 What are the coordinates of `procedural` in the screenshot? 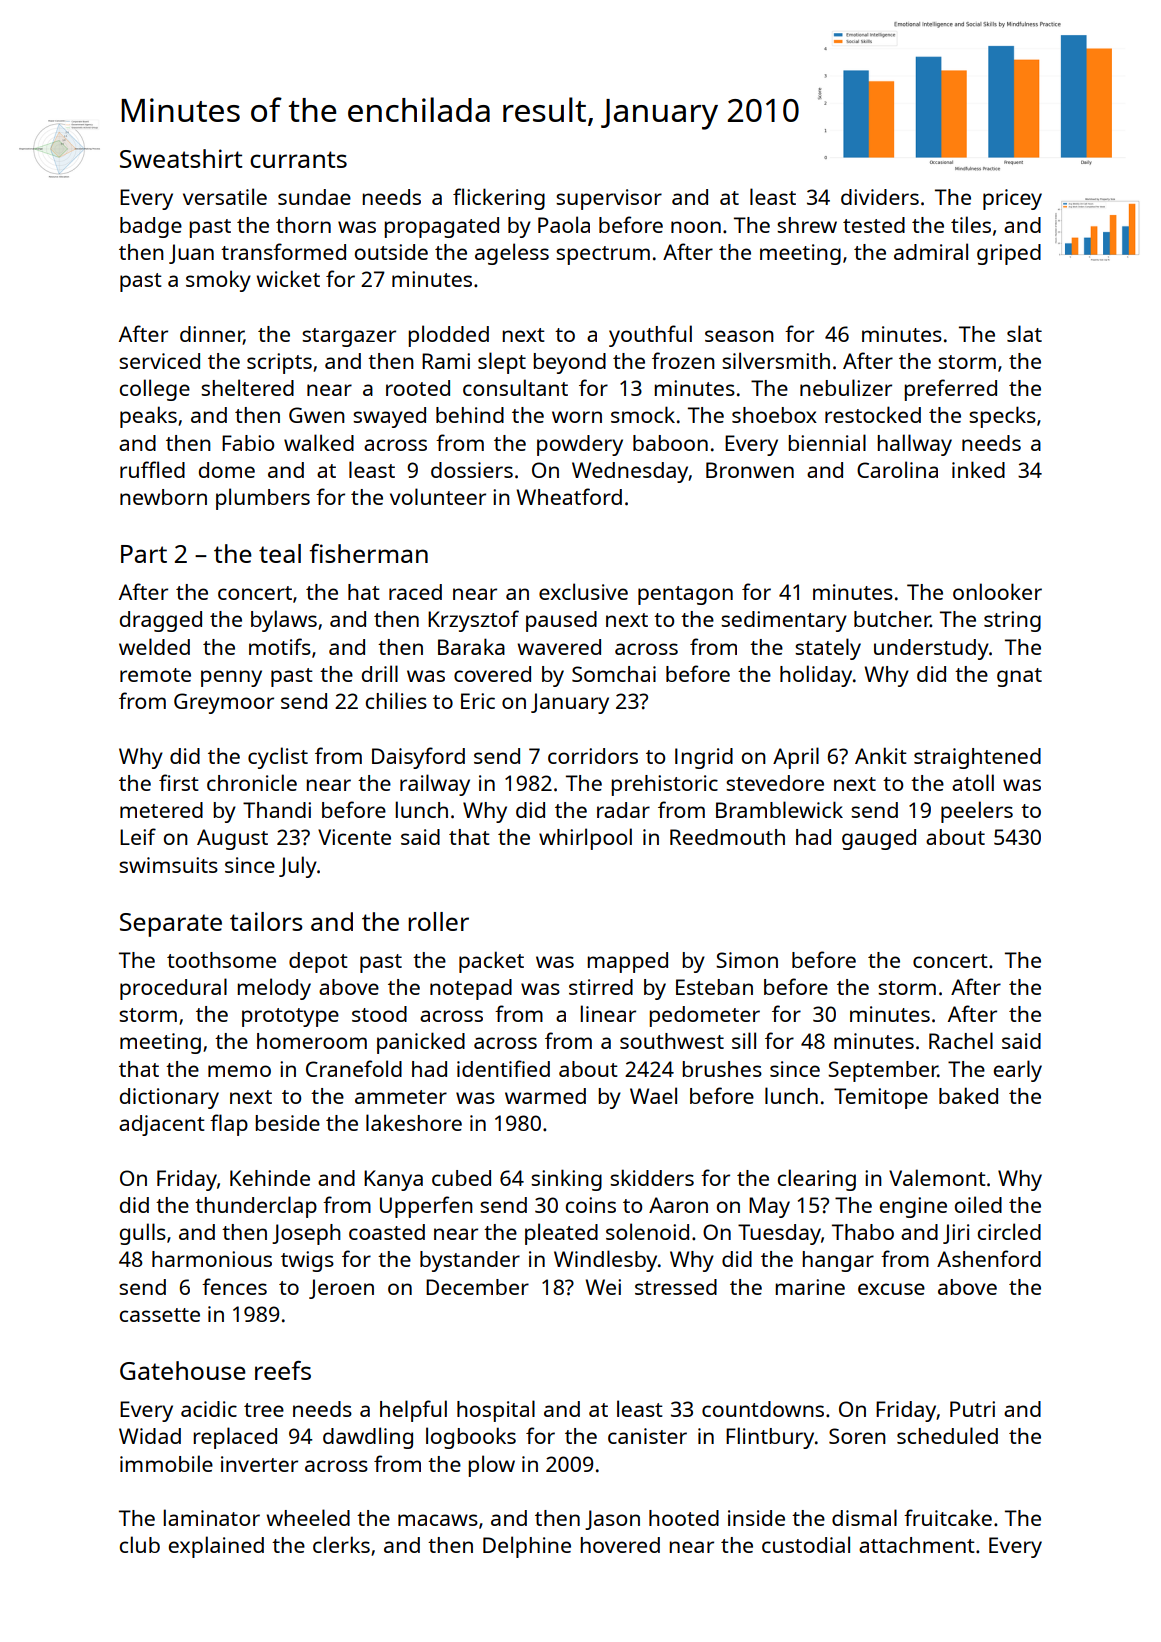 It's located at (173, 989).
